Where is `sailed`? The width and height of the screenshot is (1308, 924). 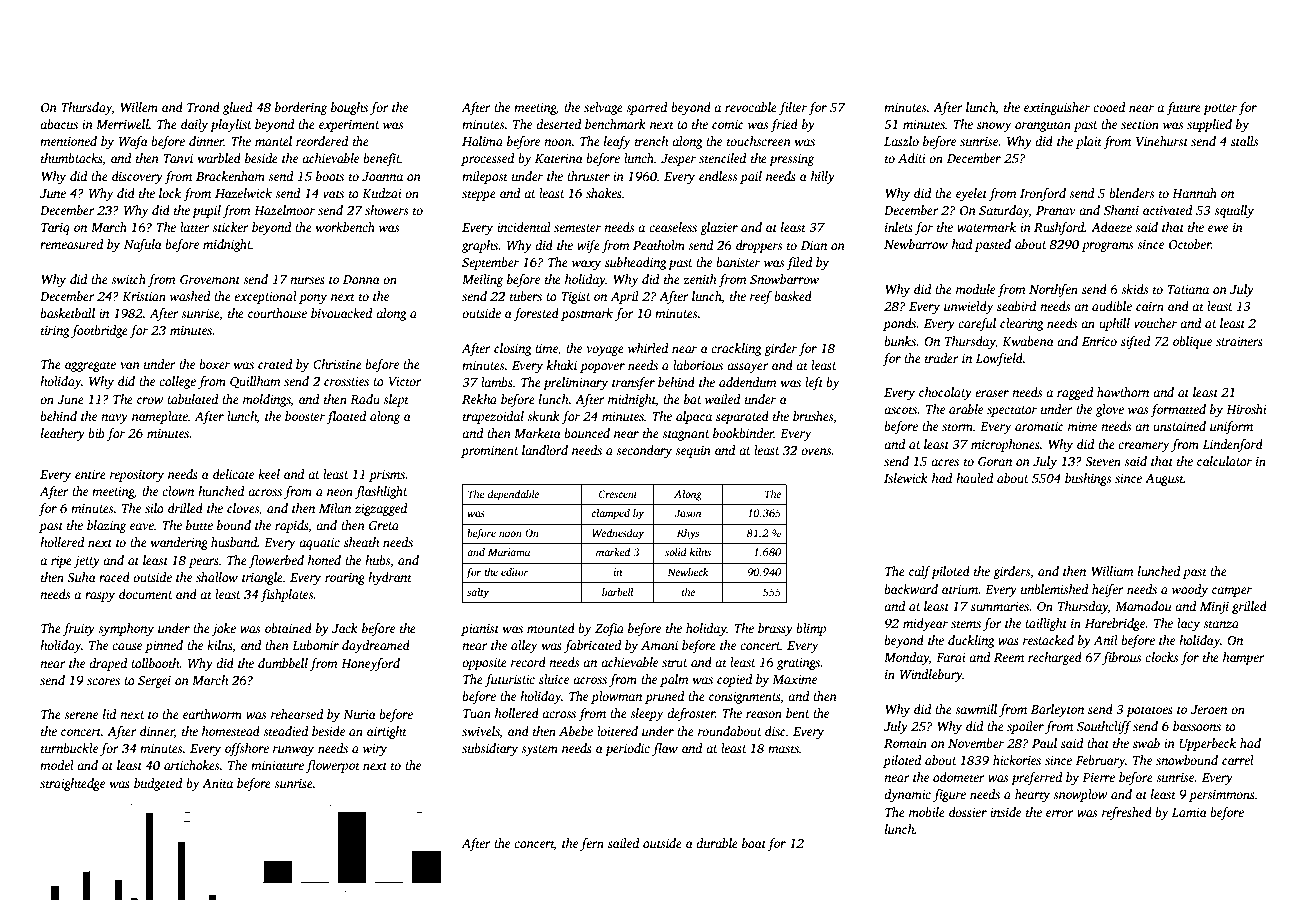 sailed is located at coordinates (624, 843).
